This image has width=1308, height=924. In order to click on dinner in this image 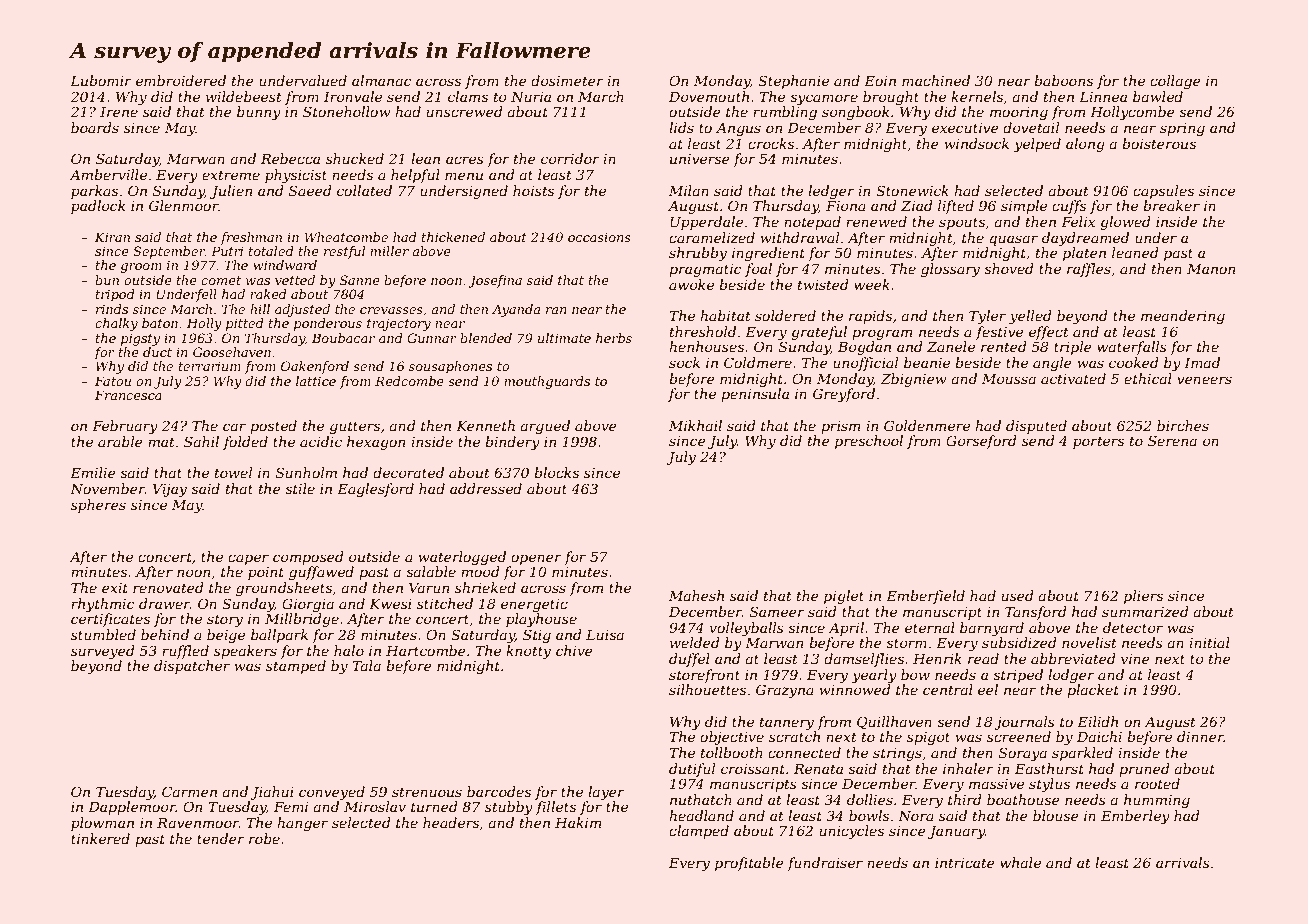, I will do `click(1200, 736)`.
